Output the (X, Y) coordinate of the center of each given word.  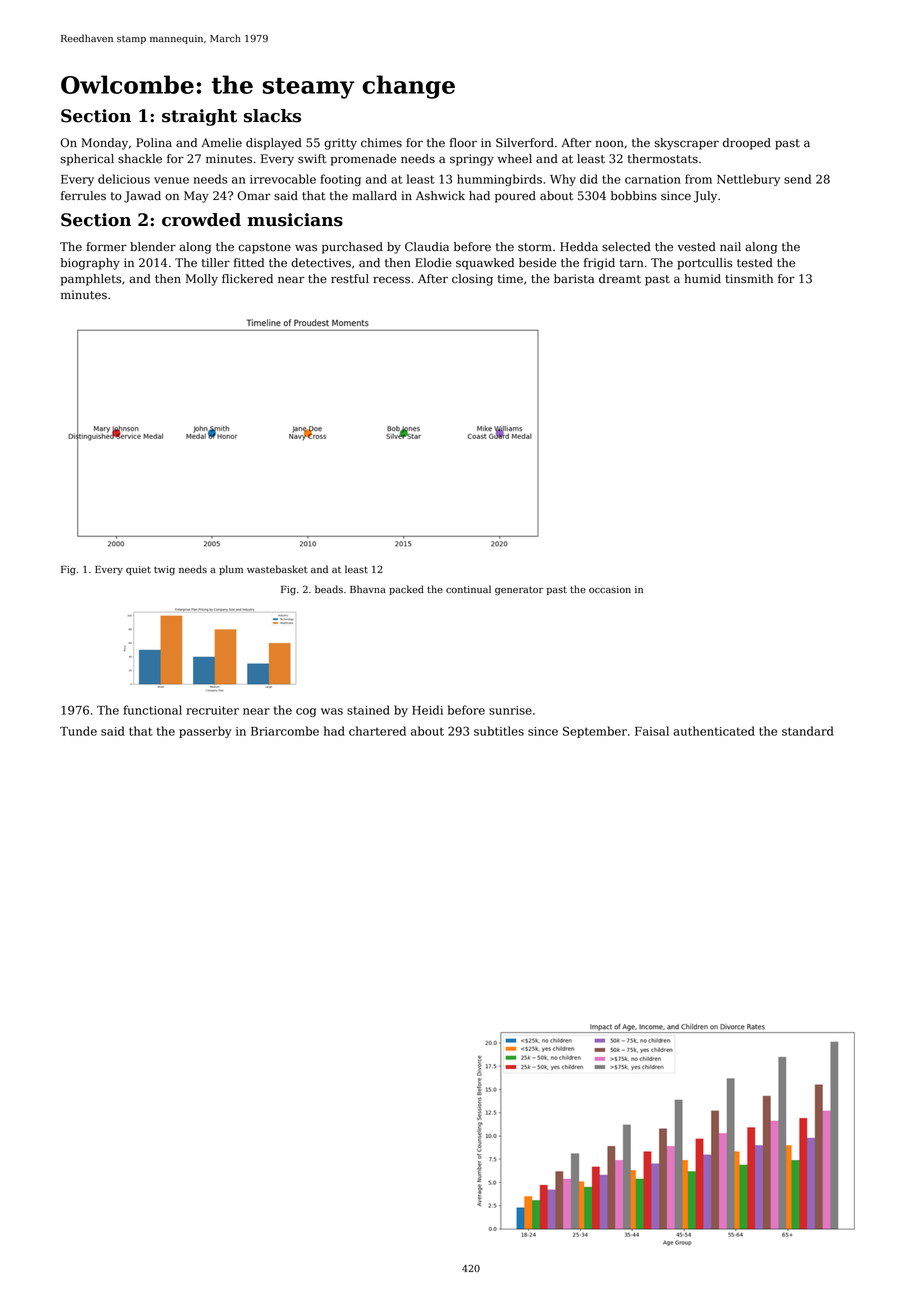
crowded (201, 220)
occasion (610, 589)
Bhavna (368, 589)
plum (231, 570)
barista (574, 279)
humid (702, 279)
